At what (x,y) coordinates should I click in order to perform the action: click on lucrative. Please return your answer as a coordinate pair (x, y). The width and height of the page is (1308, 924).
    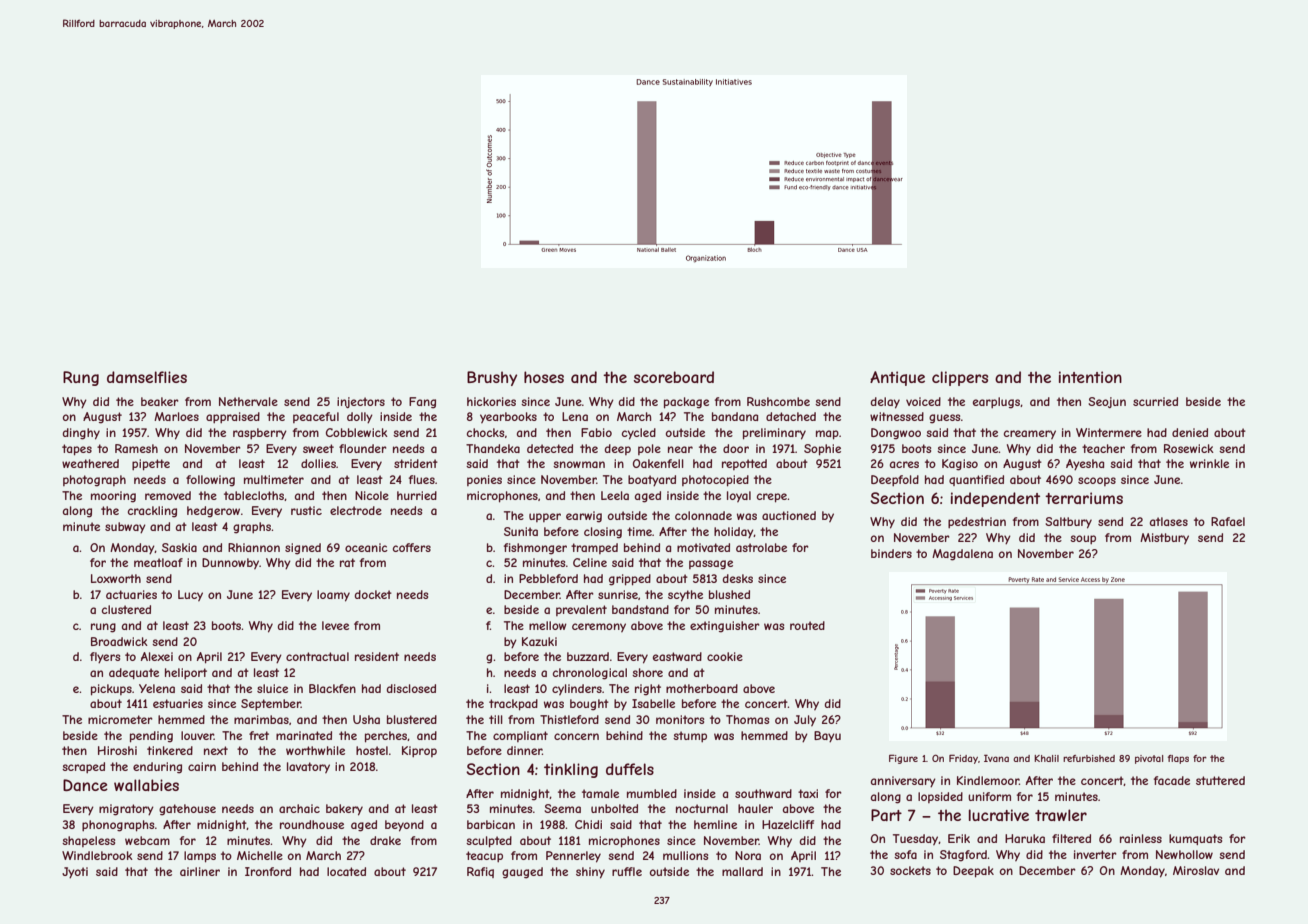
    Looking at the image, I should click on (999, 815).
